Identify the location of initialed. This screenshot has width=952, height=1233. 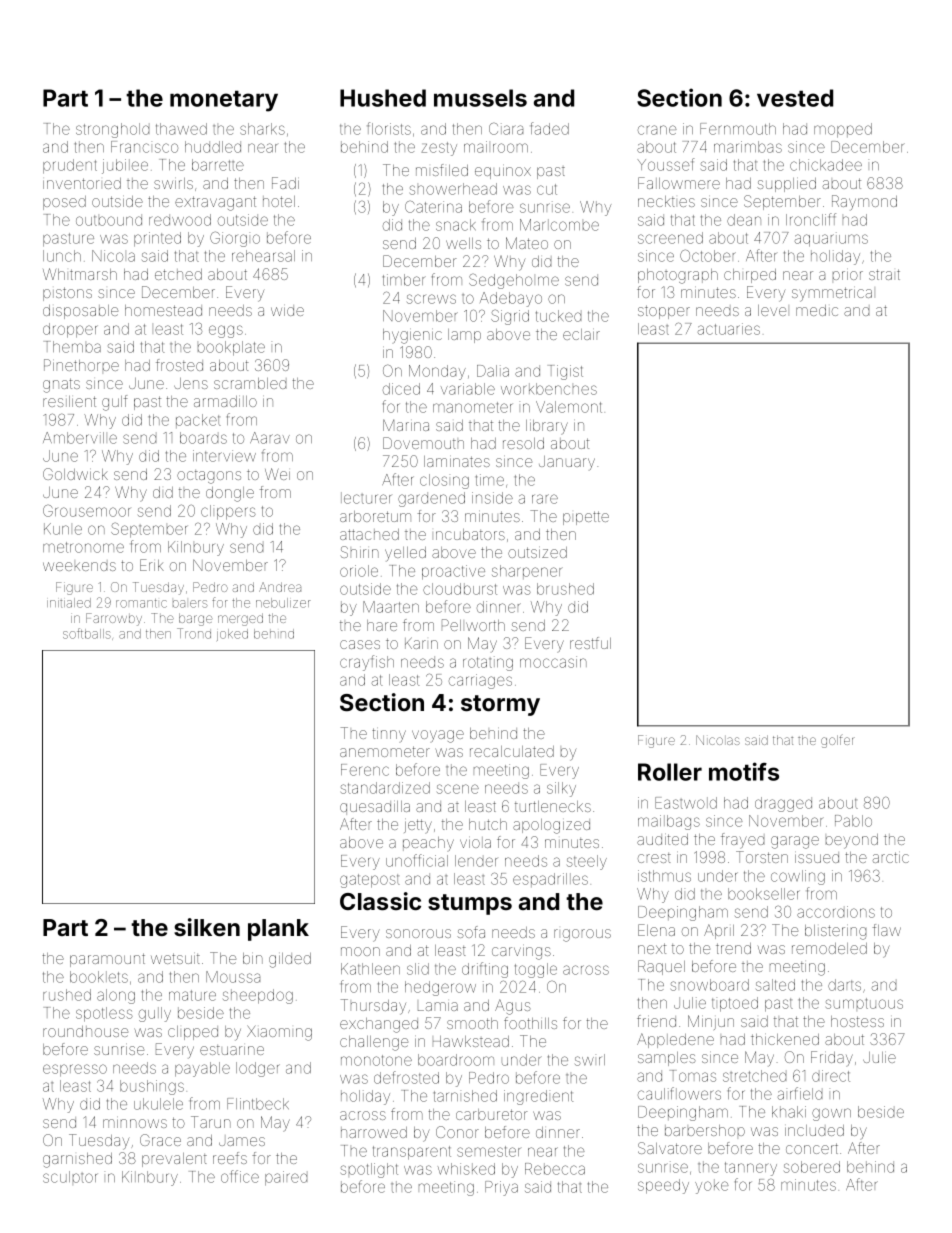
(69, 603).
